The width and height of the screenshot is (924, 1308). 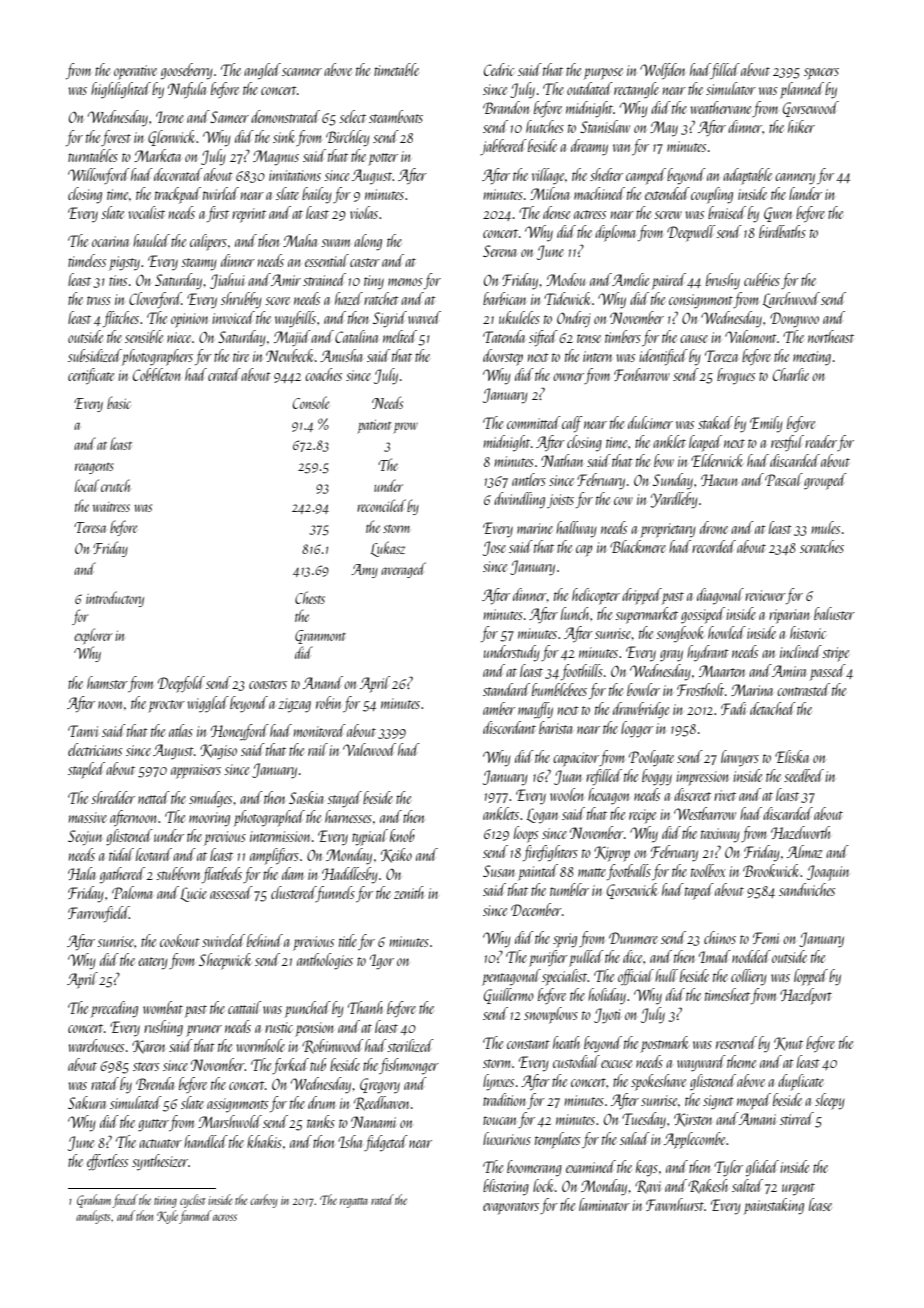 I want to click on basic, so click(x=119, y=402).
